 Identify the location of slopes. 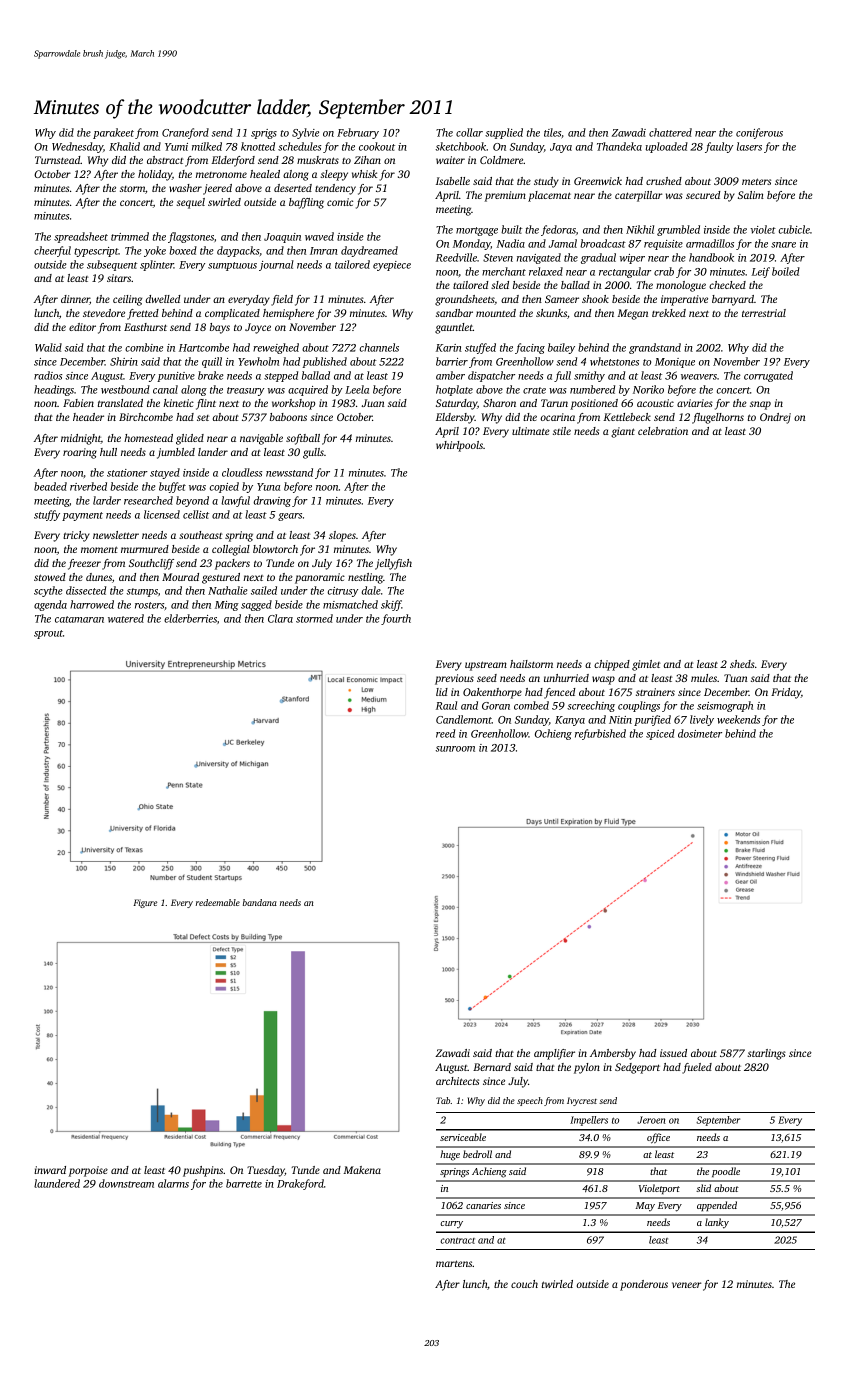
(342, 536).
